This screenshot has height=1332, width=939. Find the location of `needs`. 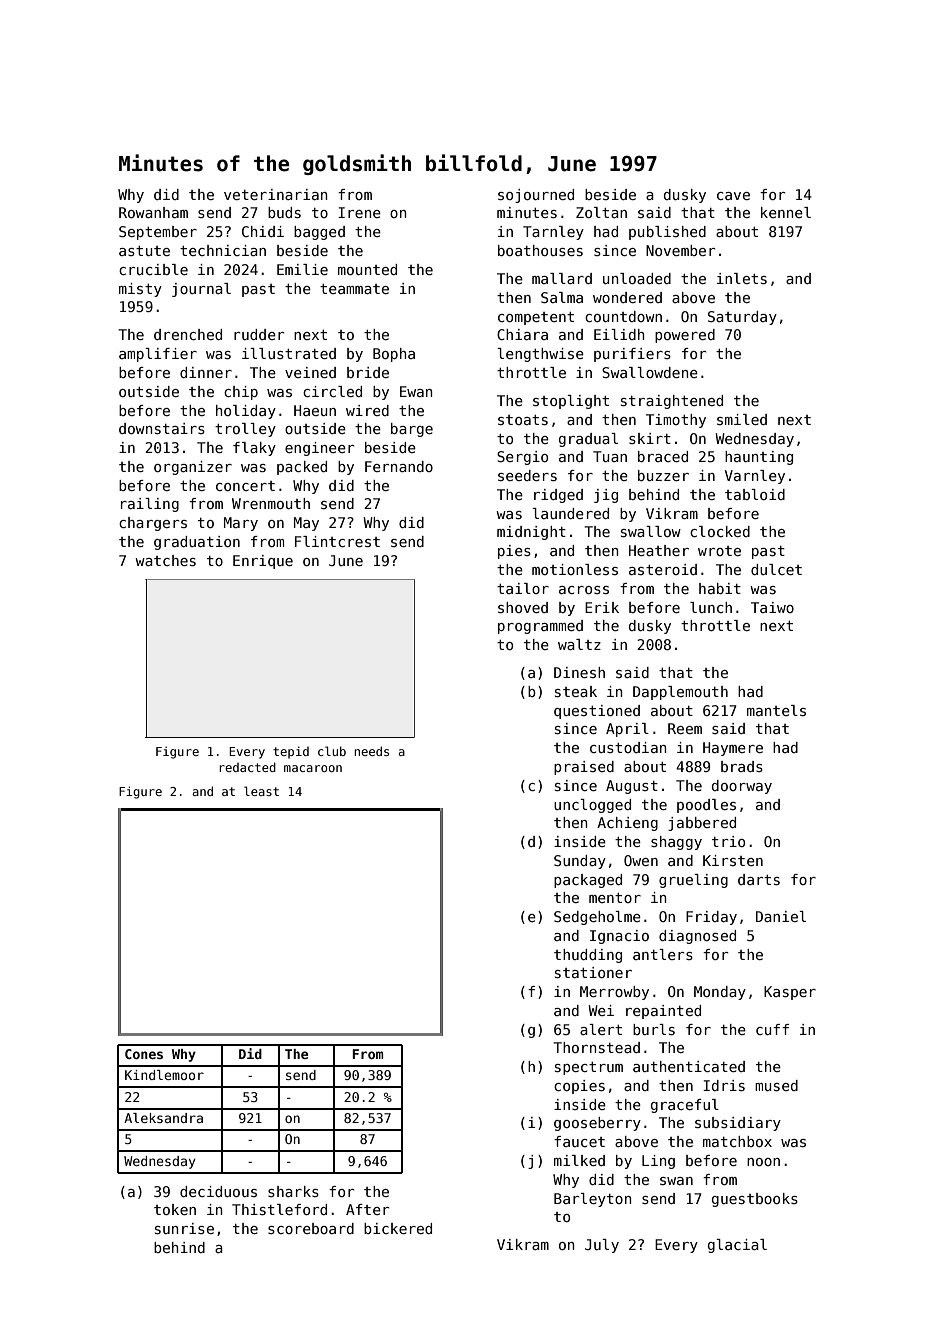

needs is located at coordinates (371, 751).
